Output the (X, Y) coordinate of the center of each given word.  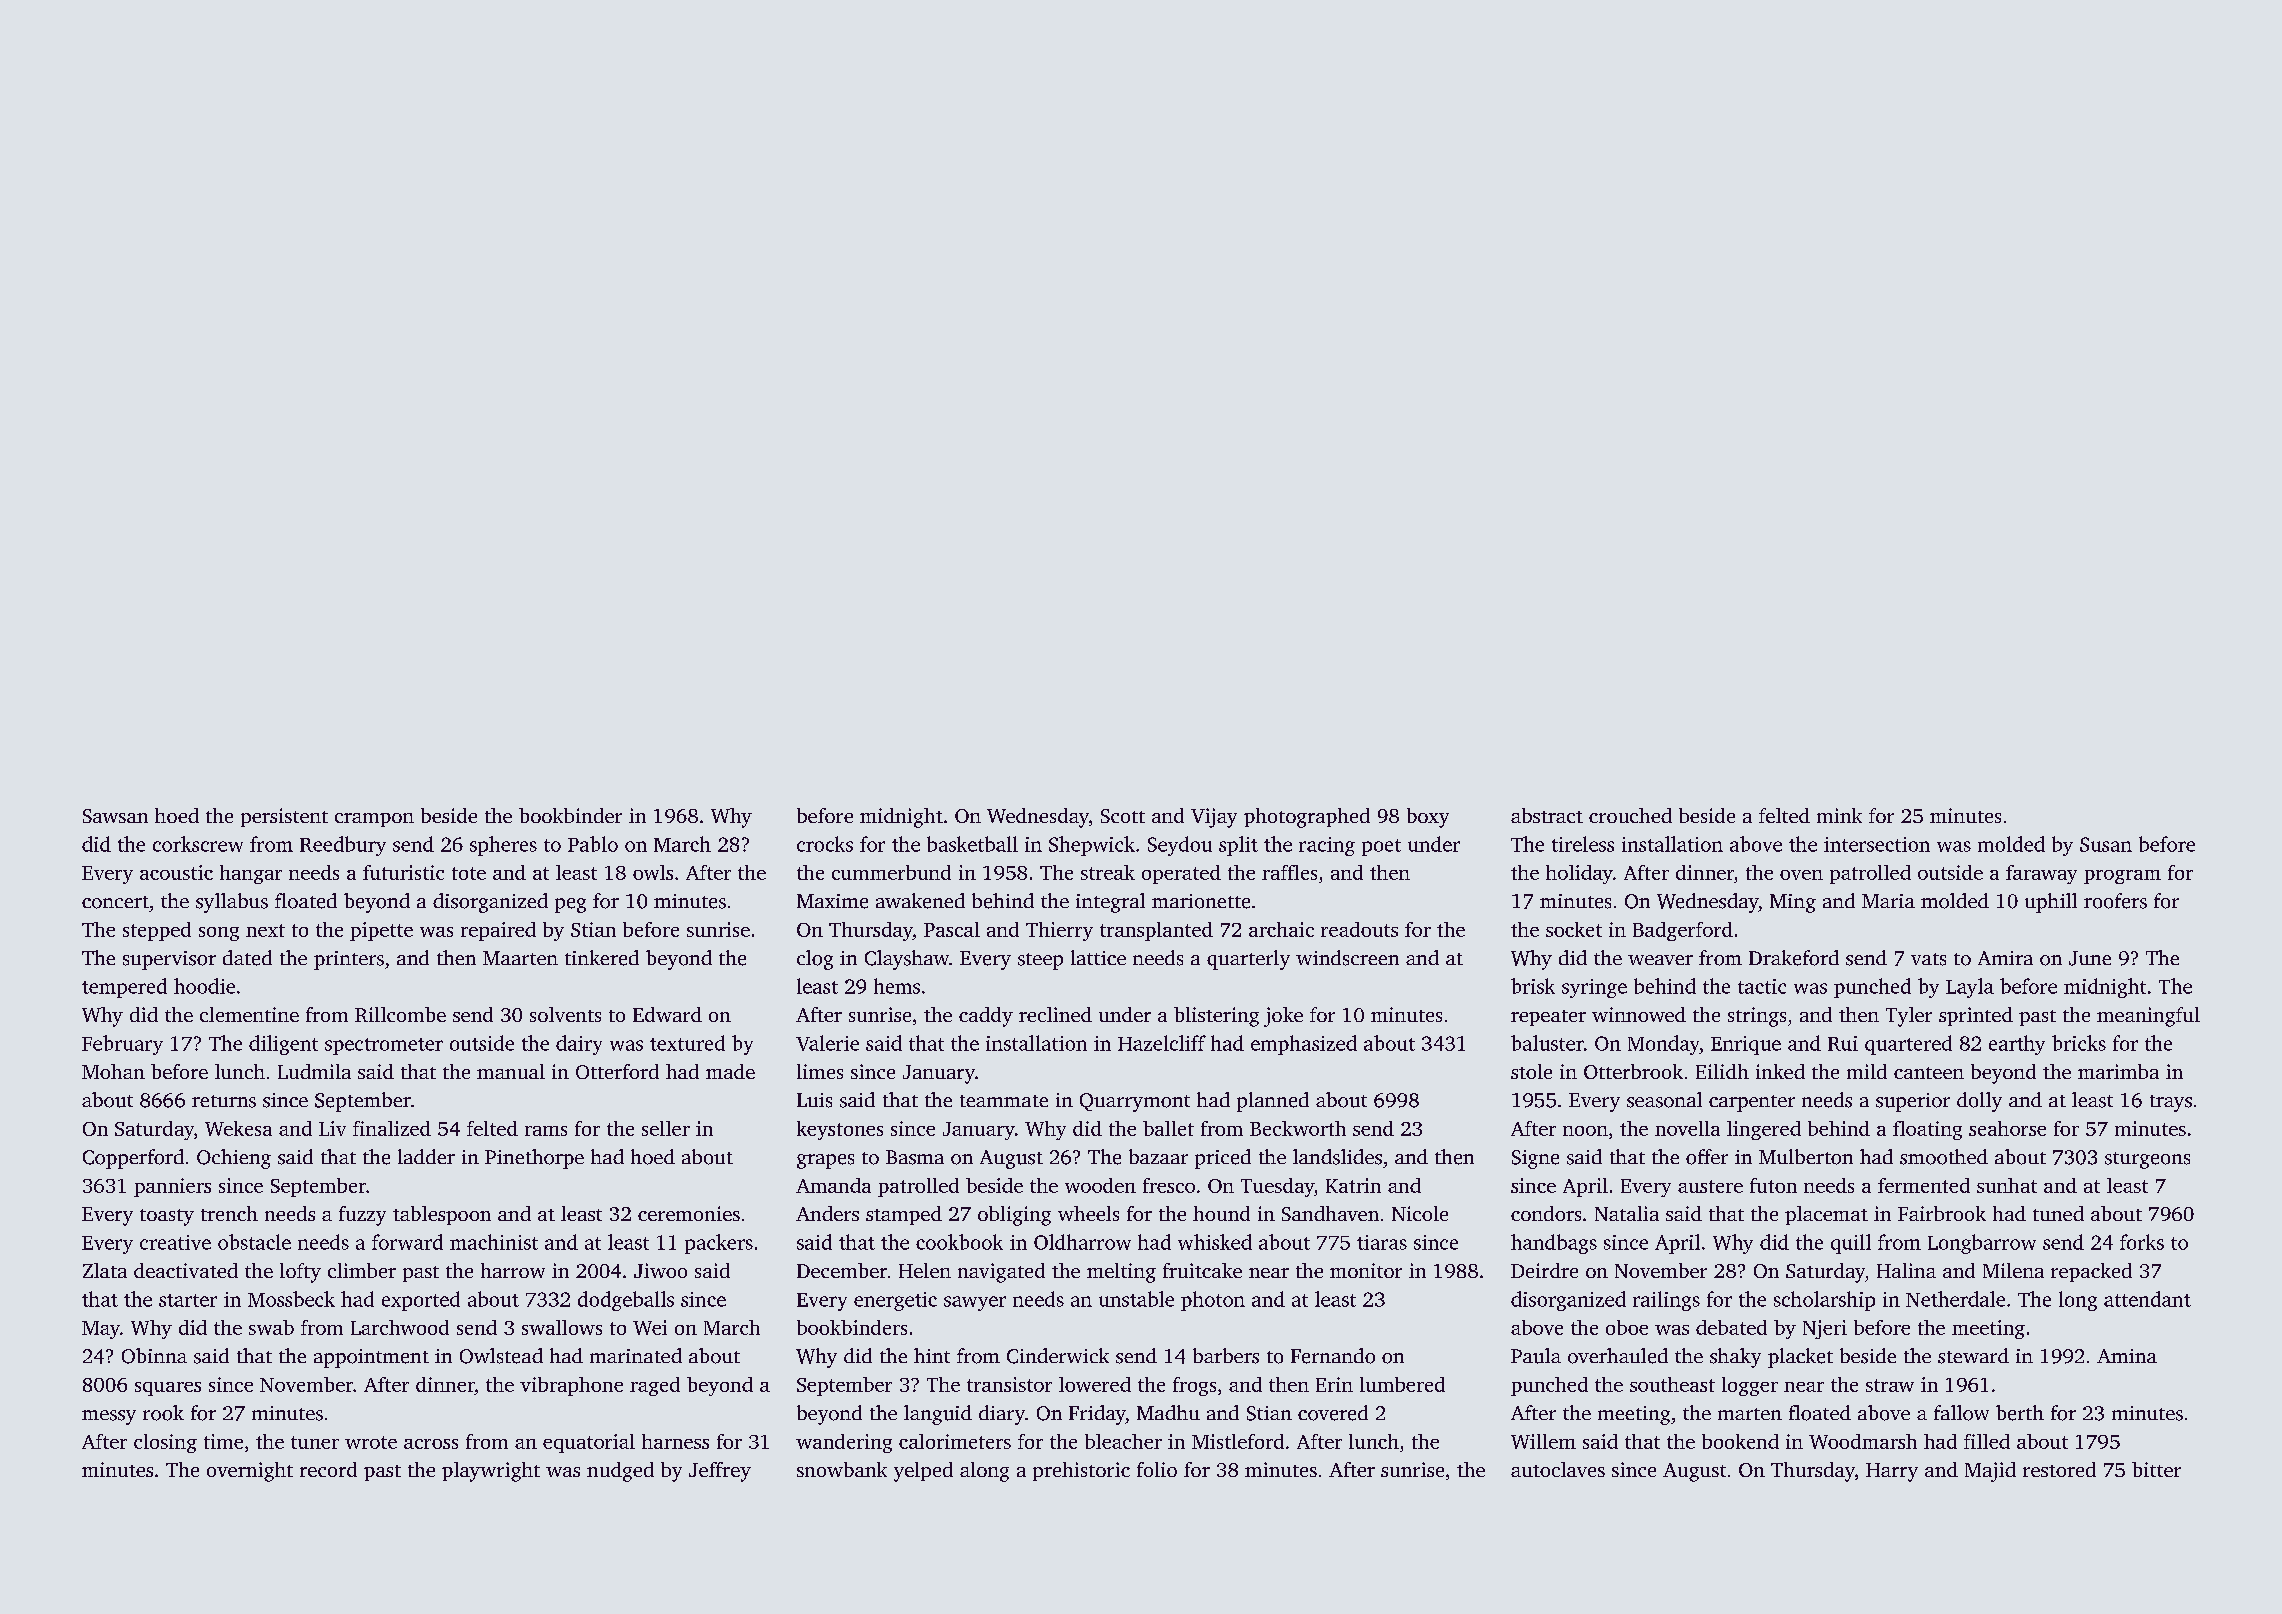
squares (168, 1389)
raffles (1289, 872)
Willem (1543, 1441)
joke (1283, 1017)
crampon (374, 820)
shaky (1735, 1358)
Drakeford (1794, 958)
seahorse (2007, 1128)
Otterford (617, 1071)
